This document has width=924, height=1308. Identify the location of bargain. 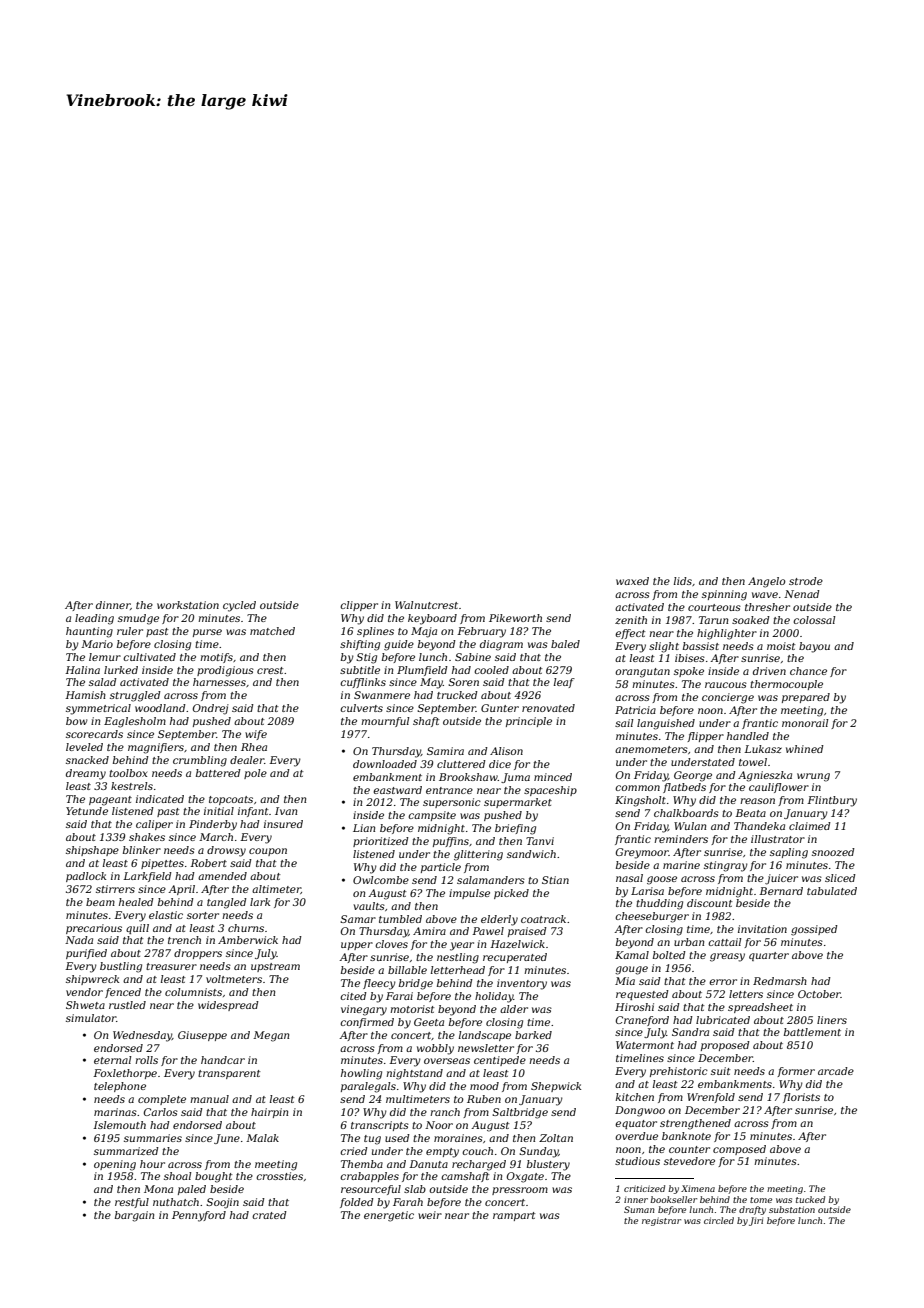
(134, 1216).
